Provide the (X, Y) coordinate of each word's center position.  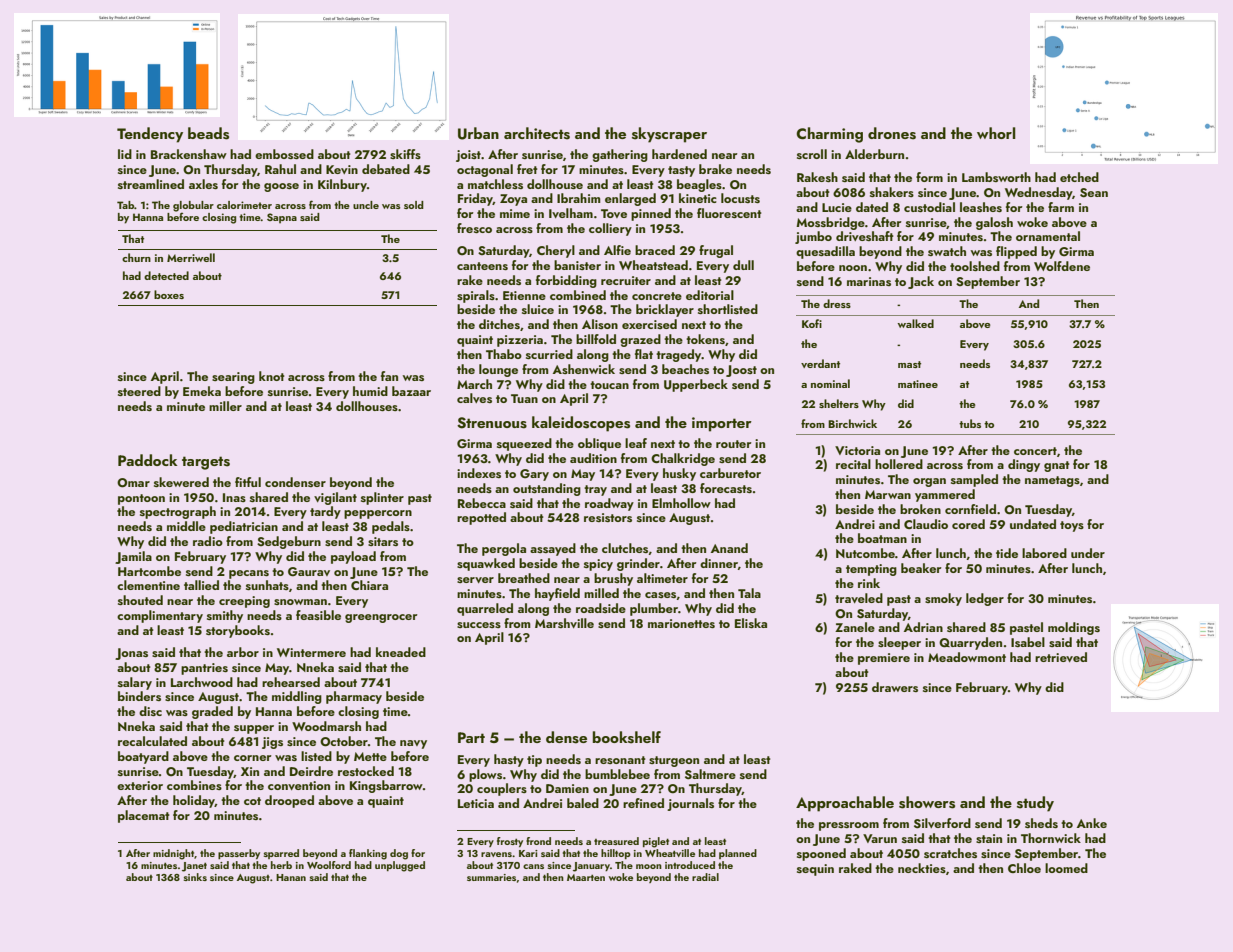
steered (139, 391)
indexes (479, 473)
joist (468, 156)
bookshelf (627, 737)
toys (1072, 526)
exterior (140, 785)
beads (208, 133)
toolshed (975, 266)
